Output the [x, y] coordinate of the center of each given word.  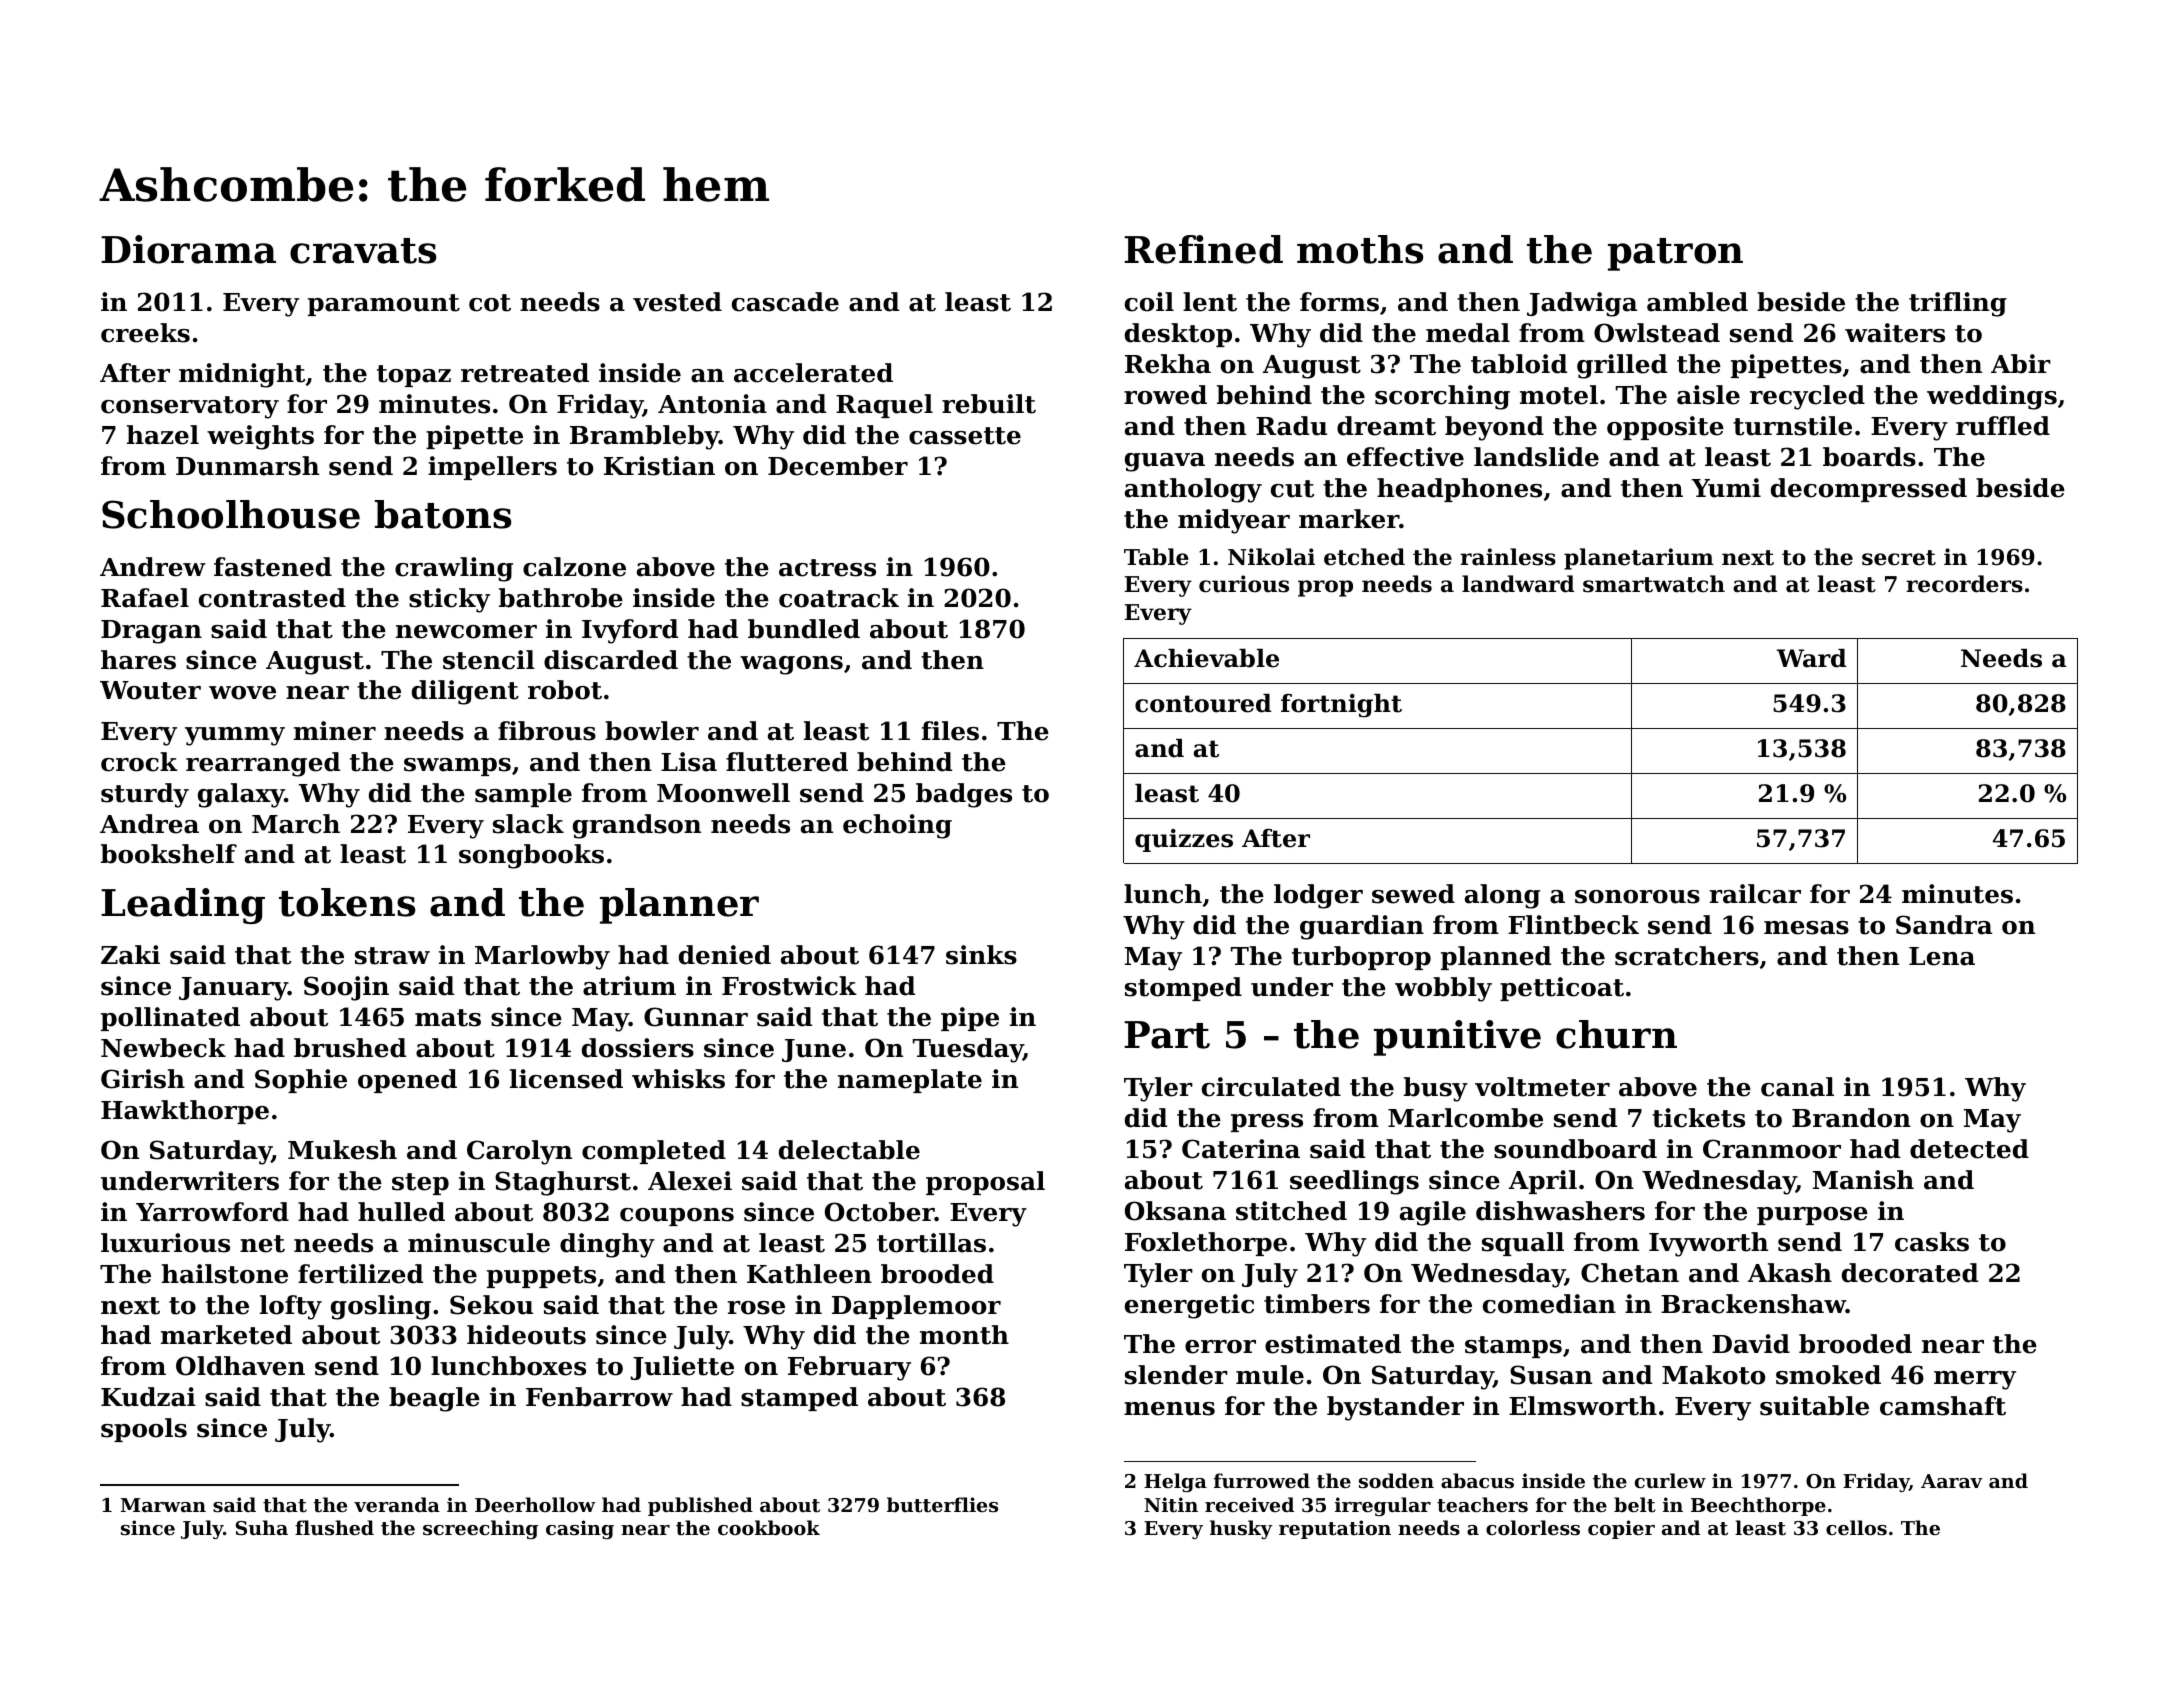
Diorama [188, 249]
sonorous [1637, 897]
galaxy [241, 795]
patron [1675, 254]
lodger [1318, 896]
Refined [1203, 249]
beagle [434, 1399]
